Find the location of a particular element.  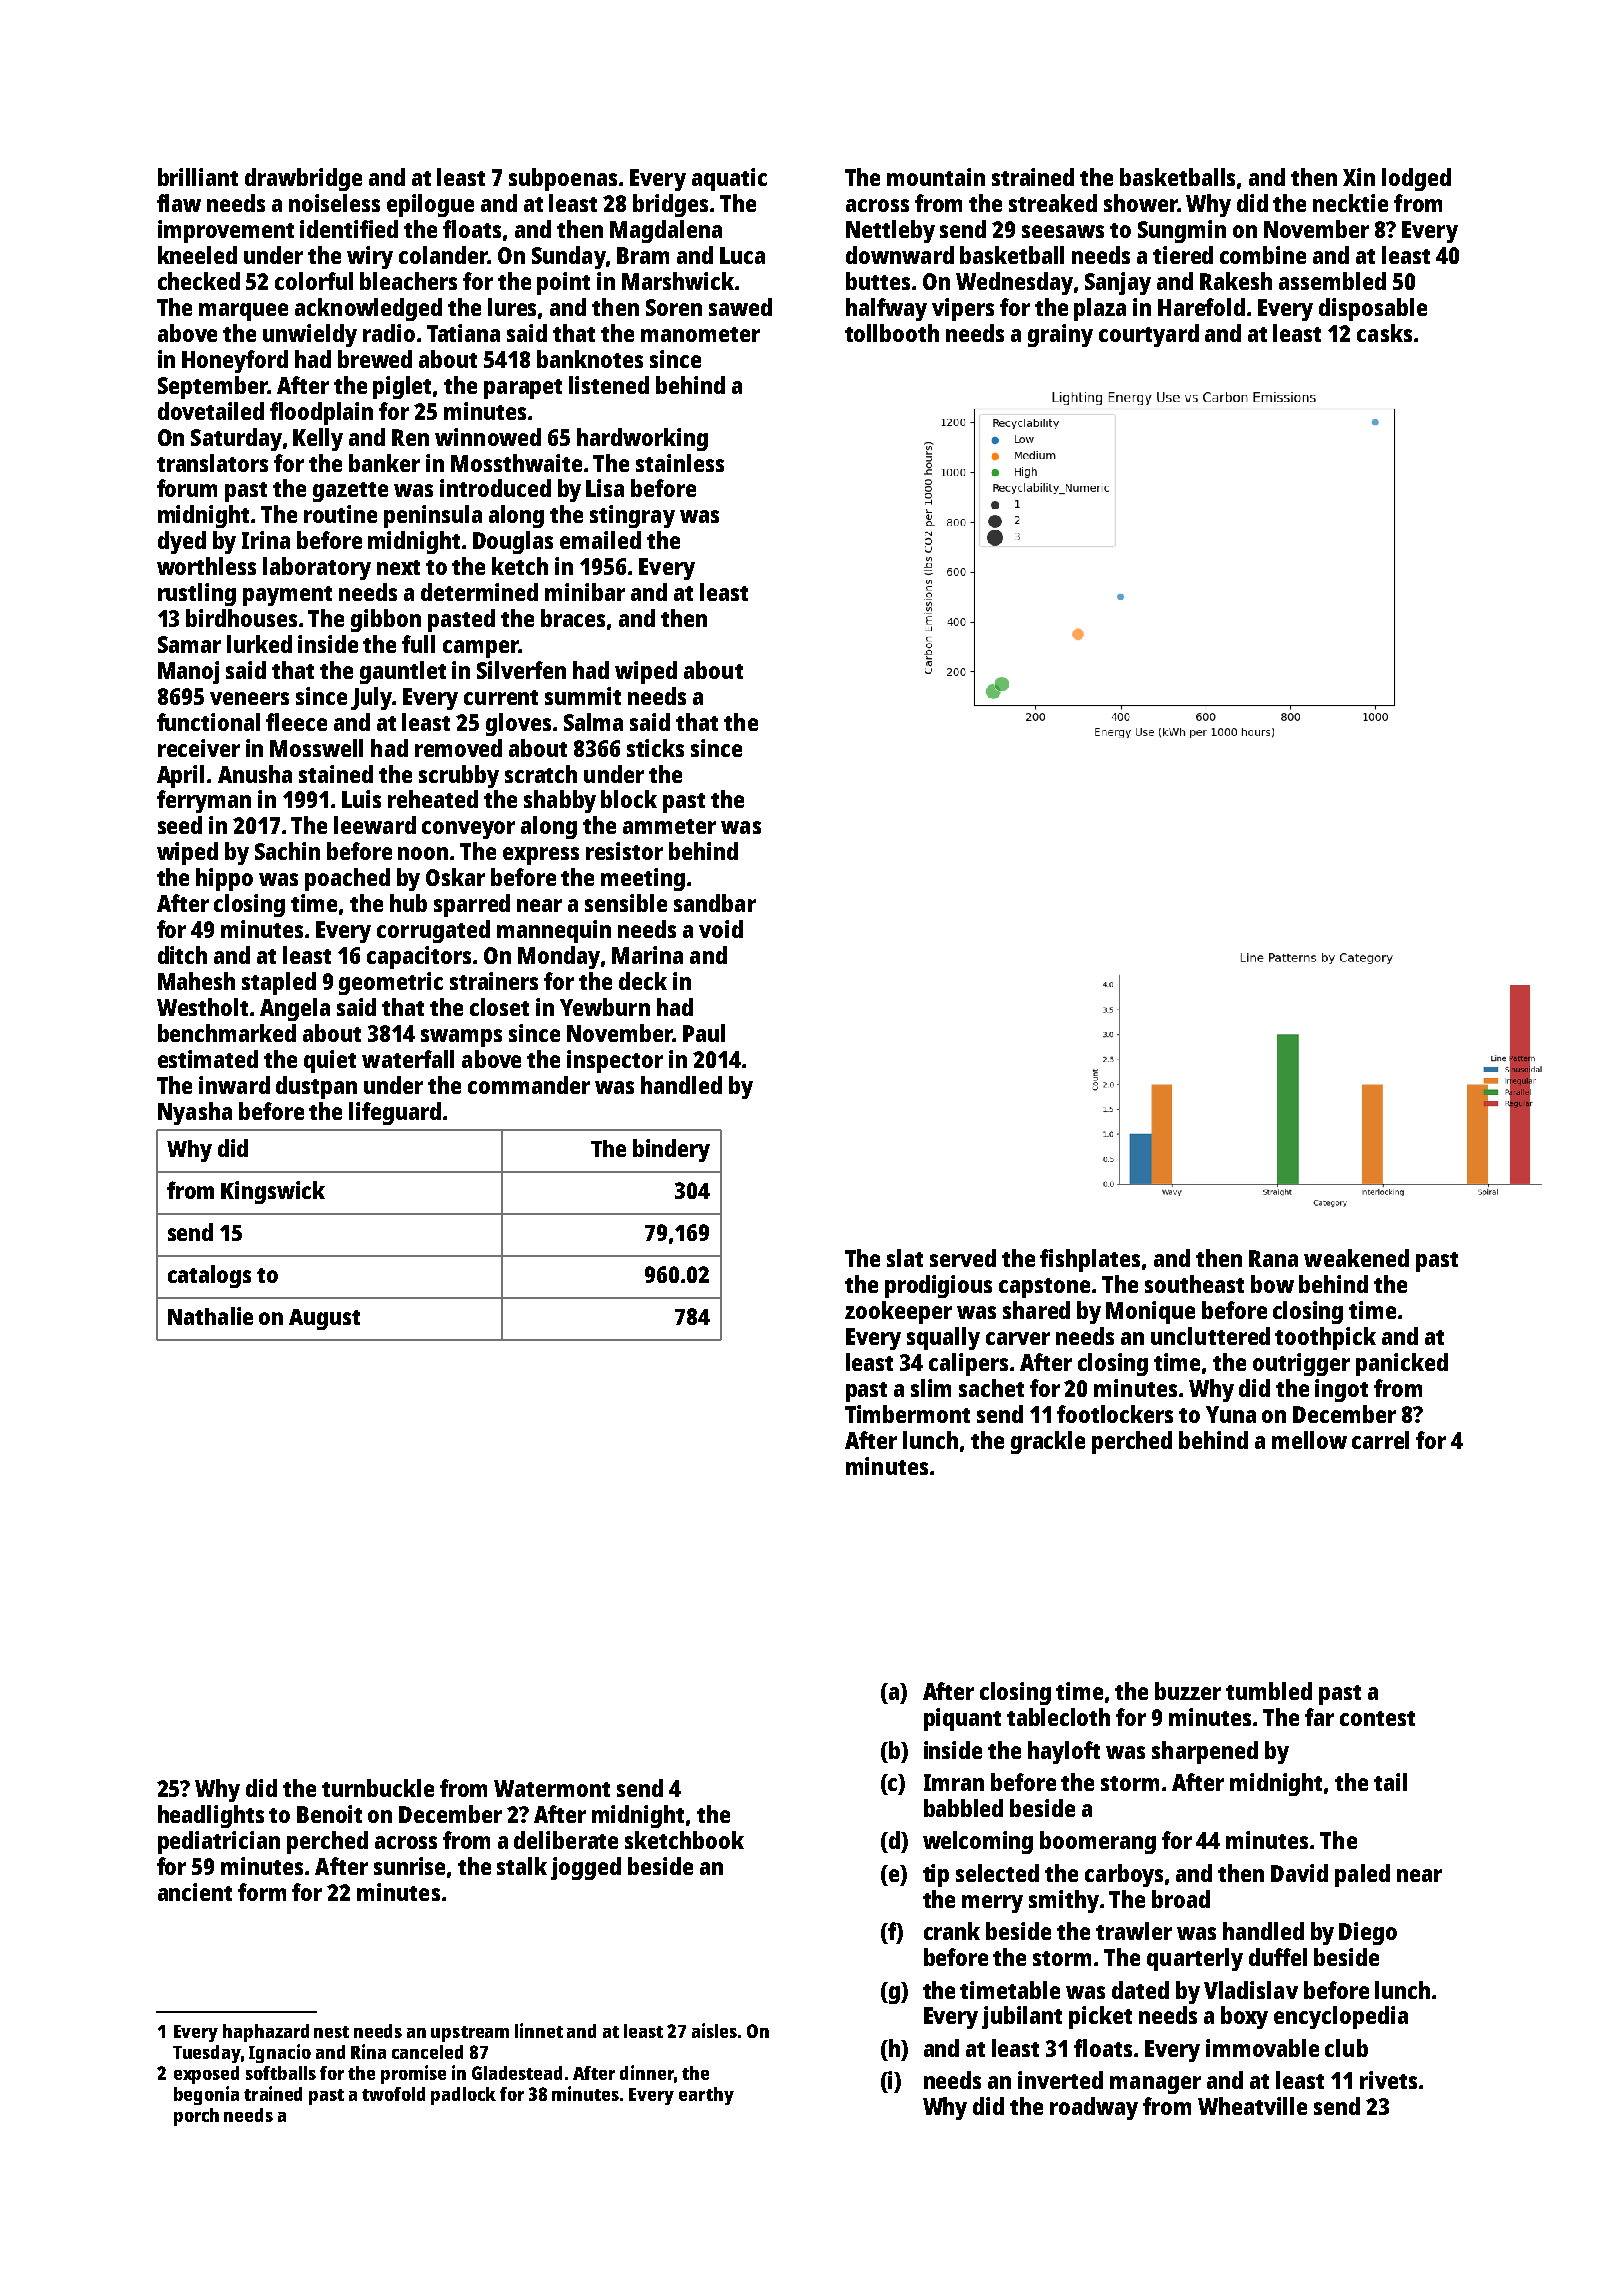

ammeter is located at coordinates (669, 826).
